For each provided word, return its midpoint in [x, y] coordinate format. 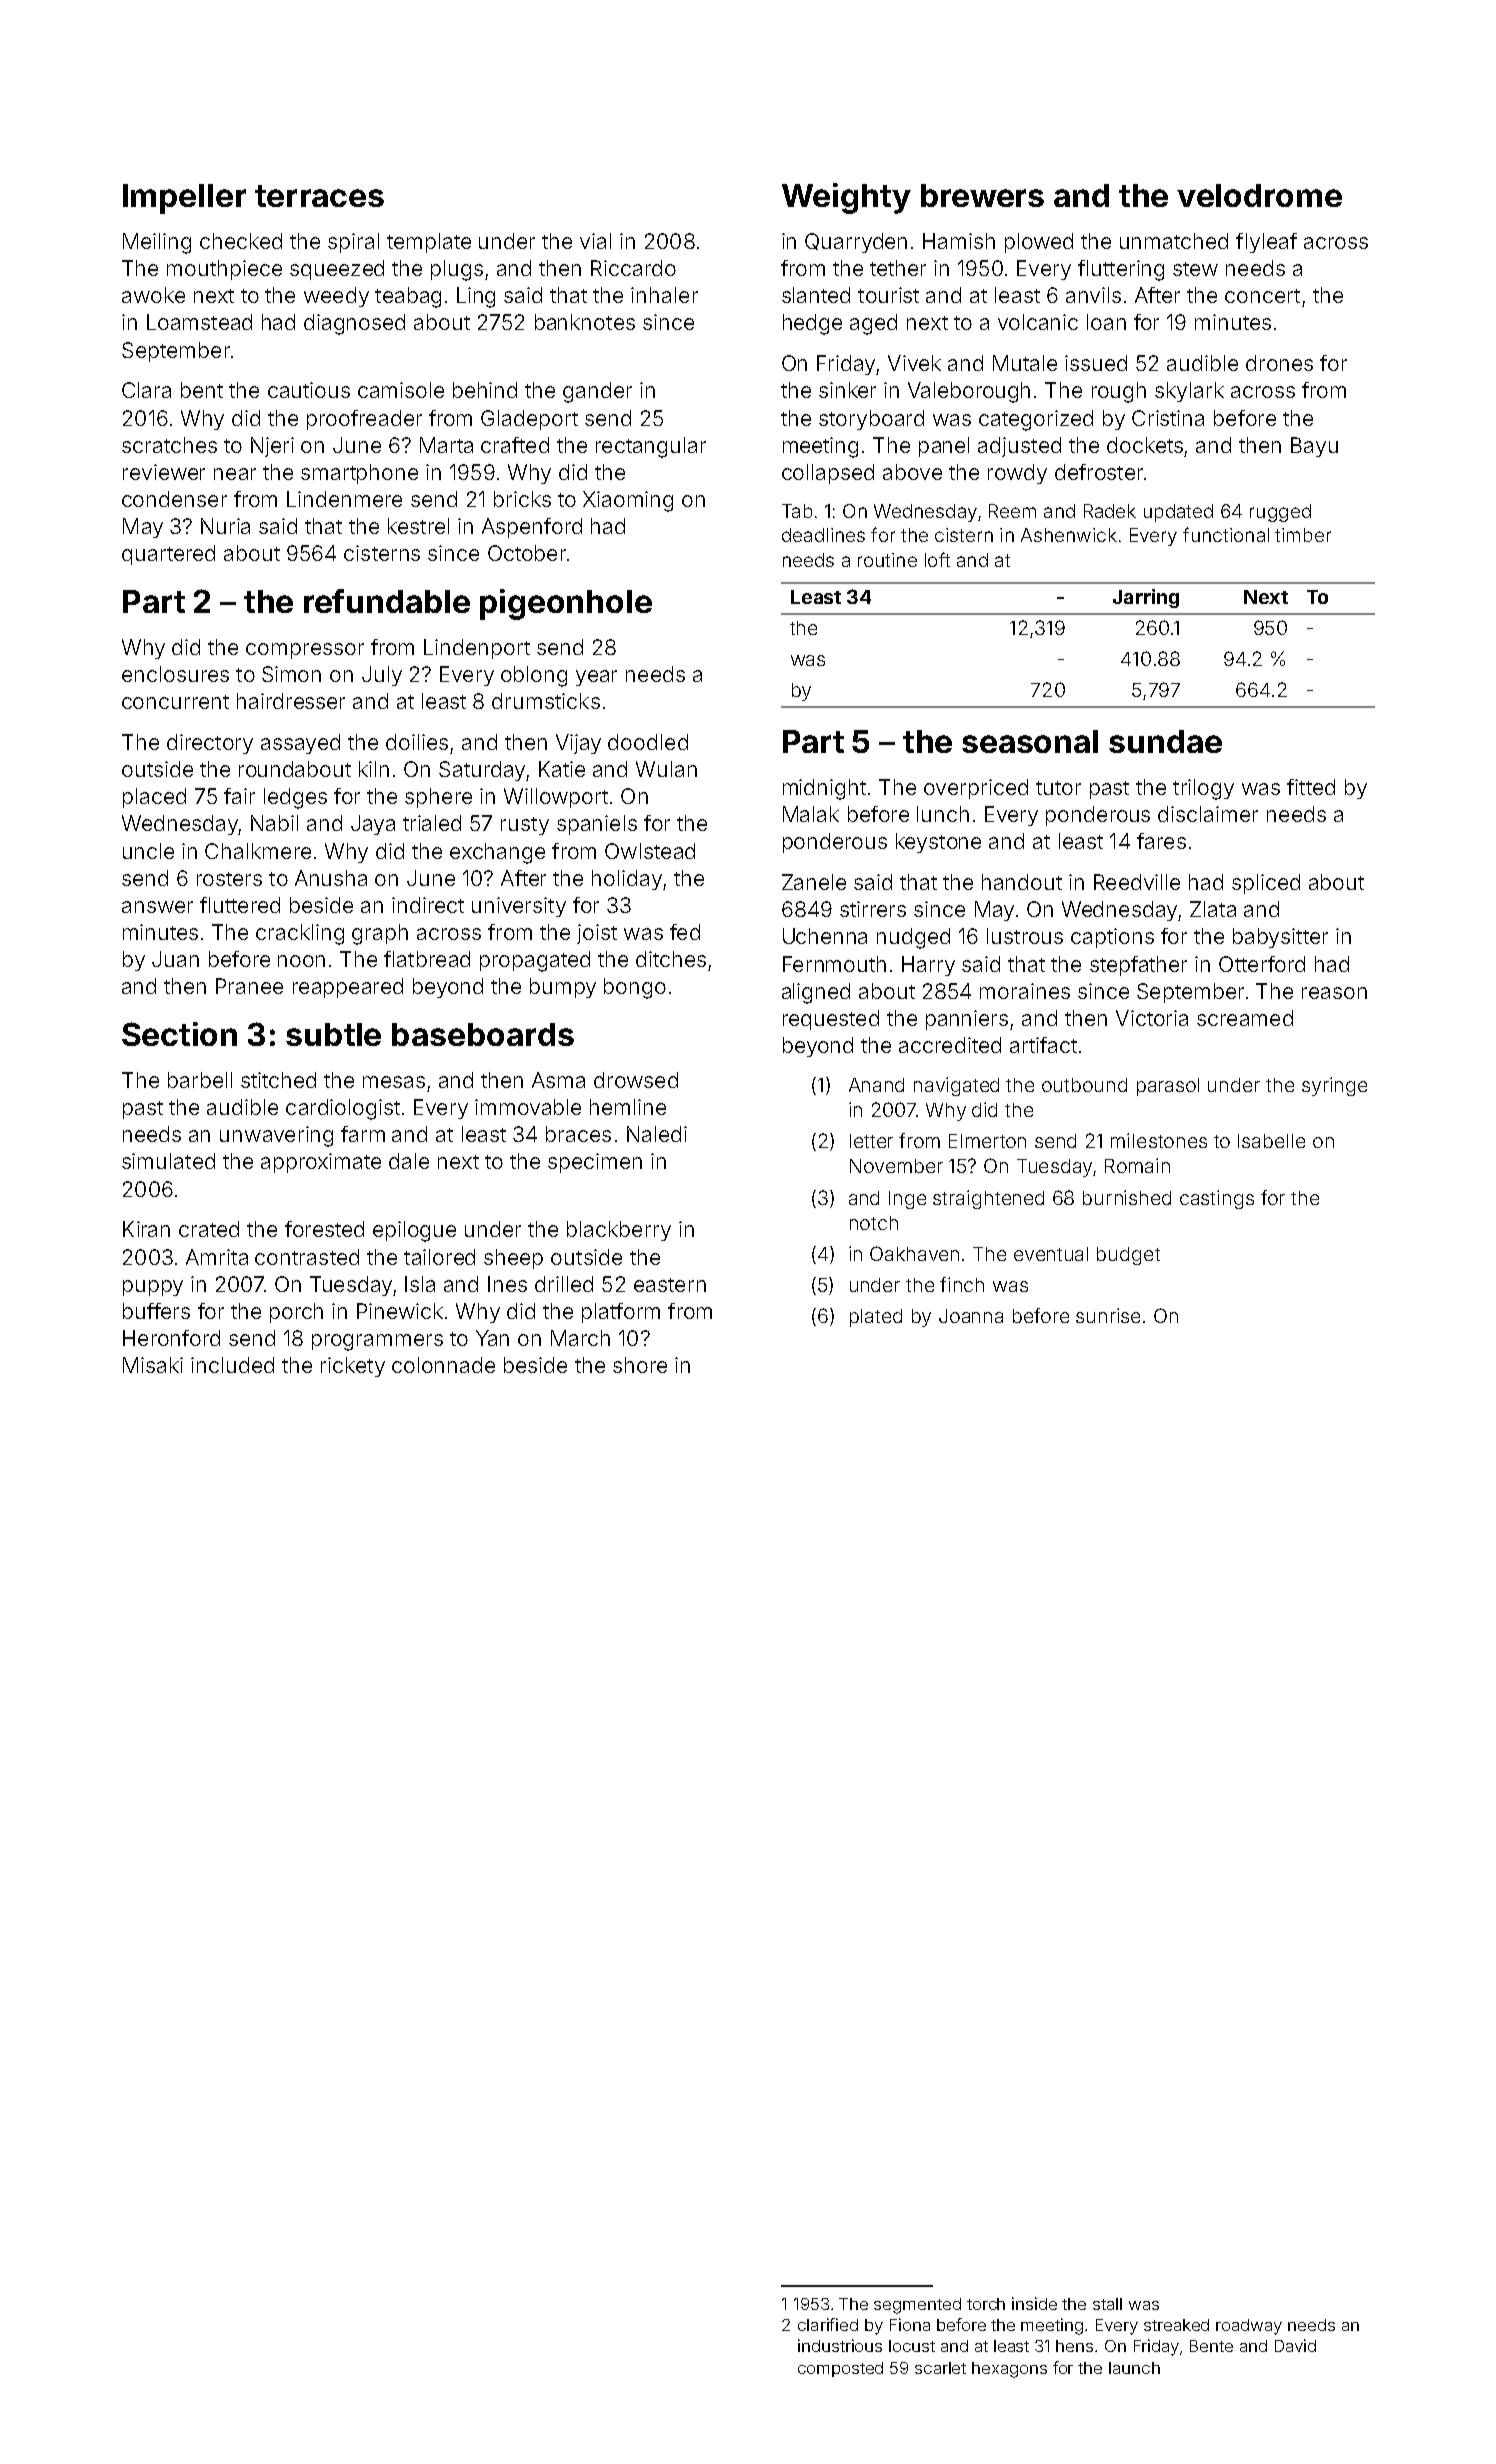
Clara [146, 390]
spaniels [597, 825]
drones [1279, 363]
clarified [828, 2324]
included [232, 1365]
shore [640, 1365]
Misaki [153, 1365]
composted [840, 2369]
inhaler [664, 295]
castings [1217, 1199]
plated [876, 1318]
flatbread [427, 959]
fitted [1311, 787]
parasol [1168, 1087]
